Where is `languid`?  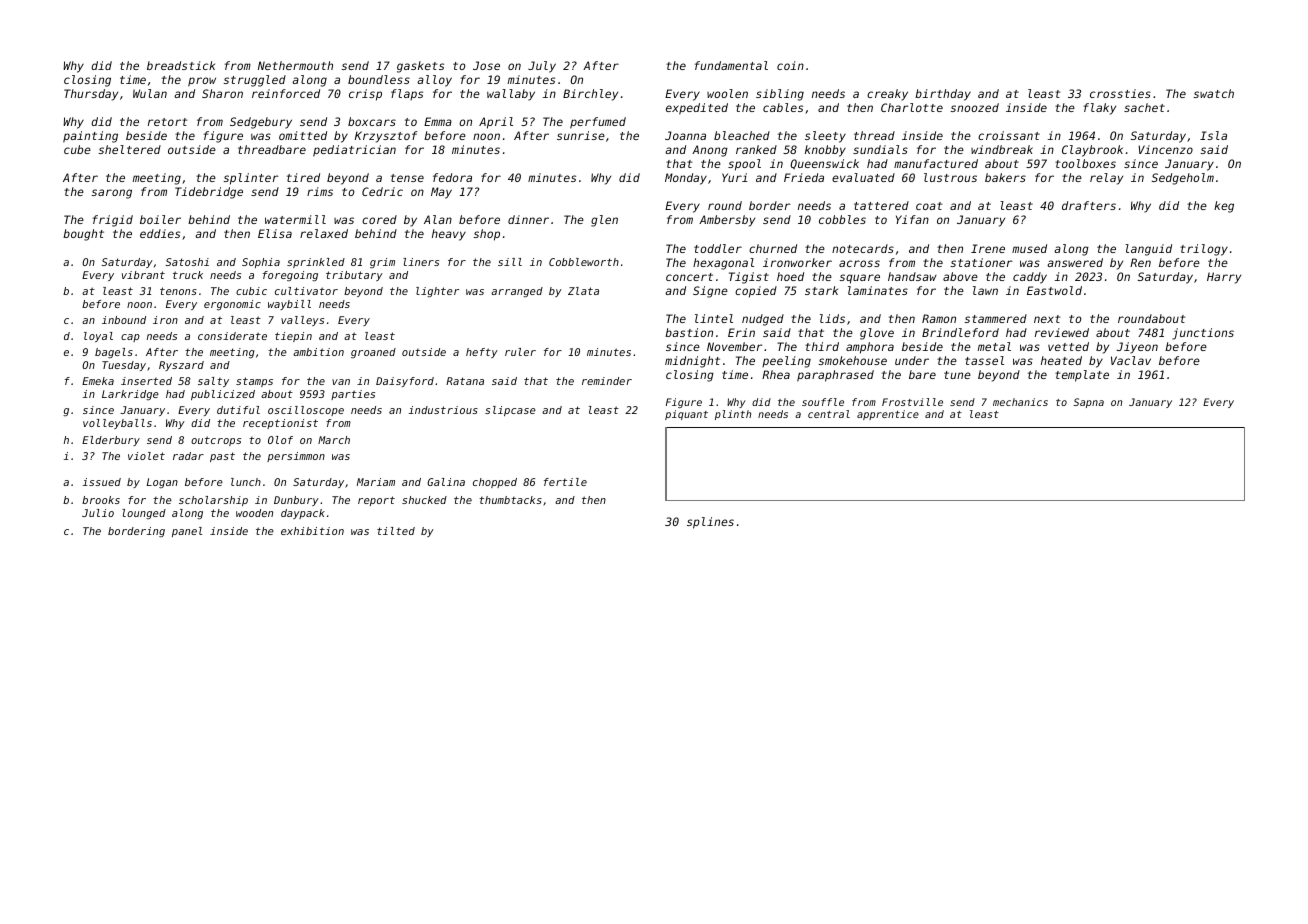 languid is located at coordinates (1148, 250).
